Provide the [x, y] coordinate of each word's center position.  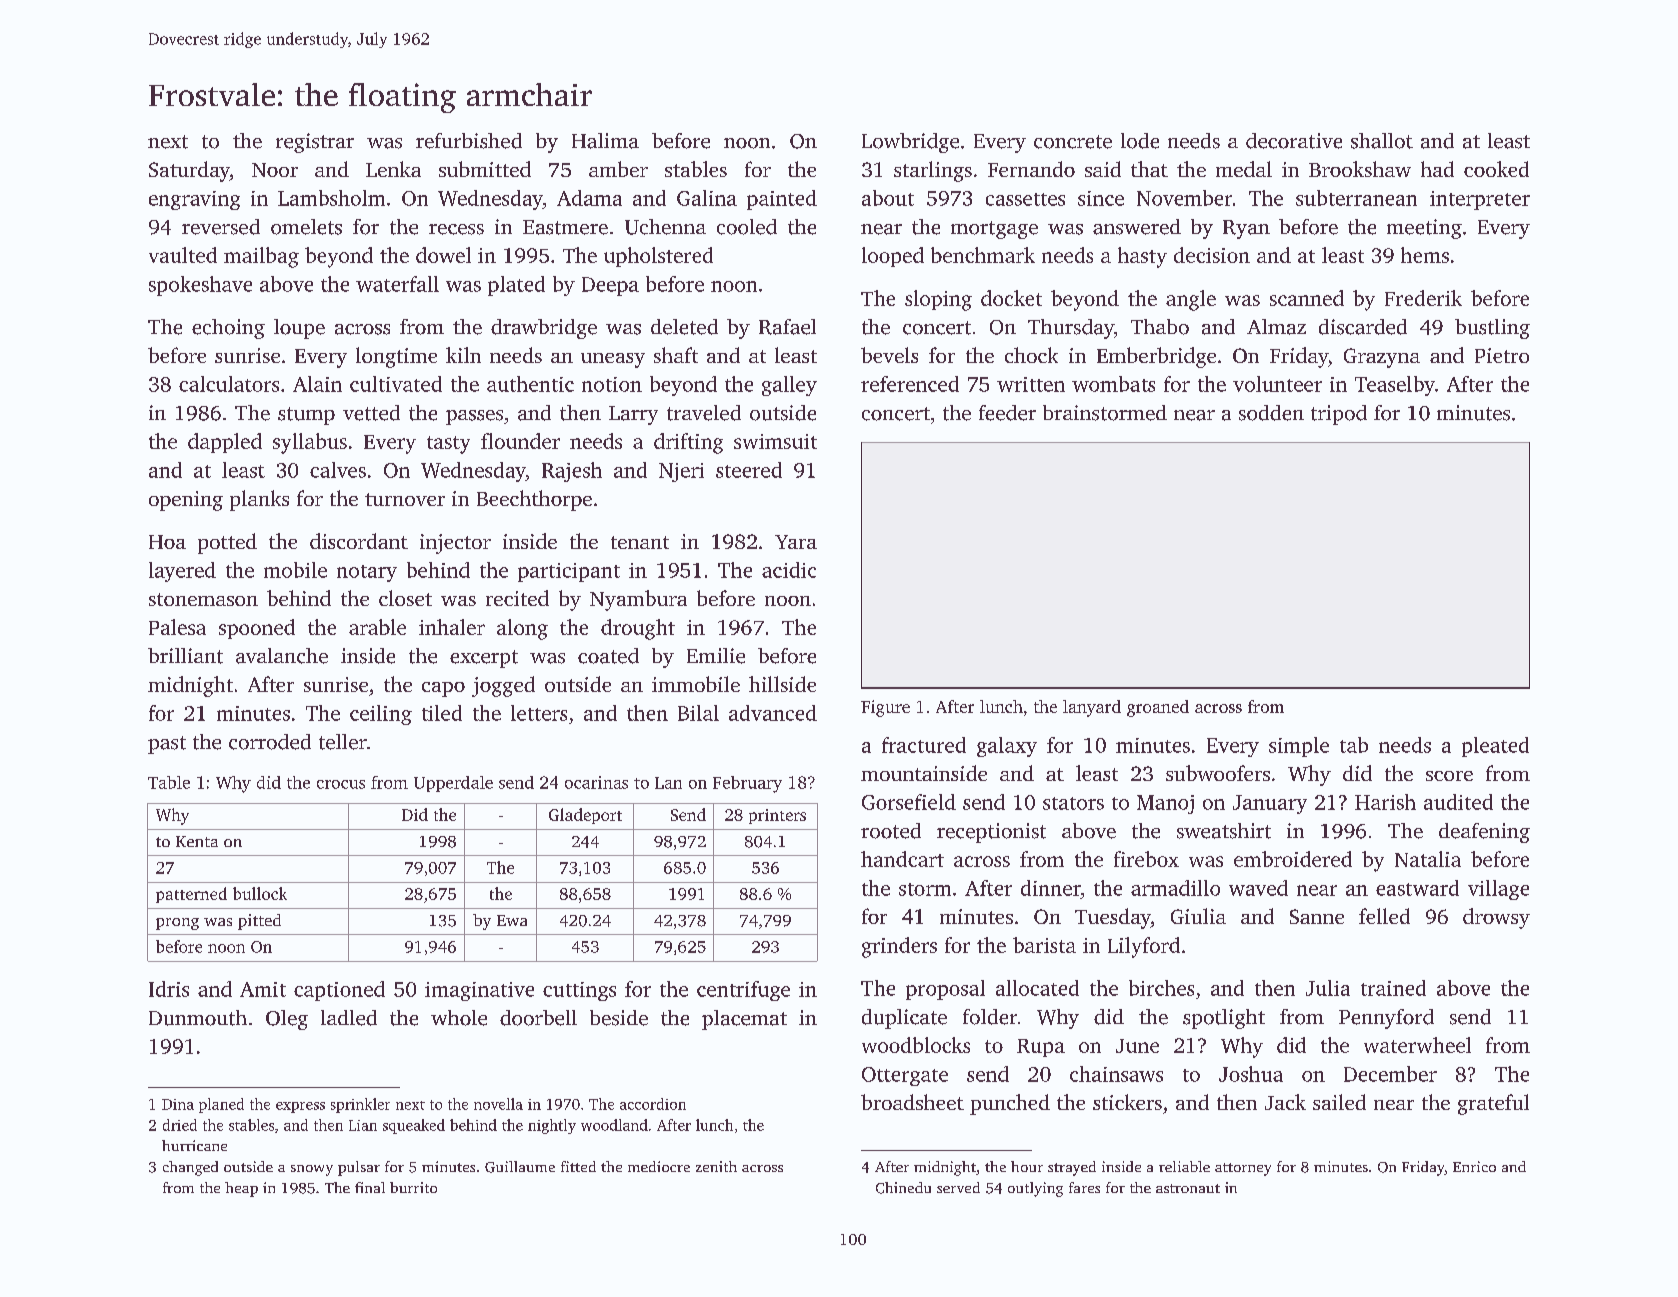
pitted [259, 922]
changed [190, 1168]
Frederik [1423, 298]
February [747, 784]
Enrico [1474, 1166]
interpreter [1480, 200]
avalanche [282, 656]
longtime [396, 357]
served [958, 1187]
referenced [910, 384]
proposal [945, 990]
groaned [1158, 708]
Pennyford [1386, 1019]
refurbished [469, 141]
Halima [605, 141]
